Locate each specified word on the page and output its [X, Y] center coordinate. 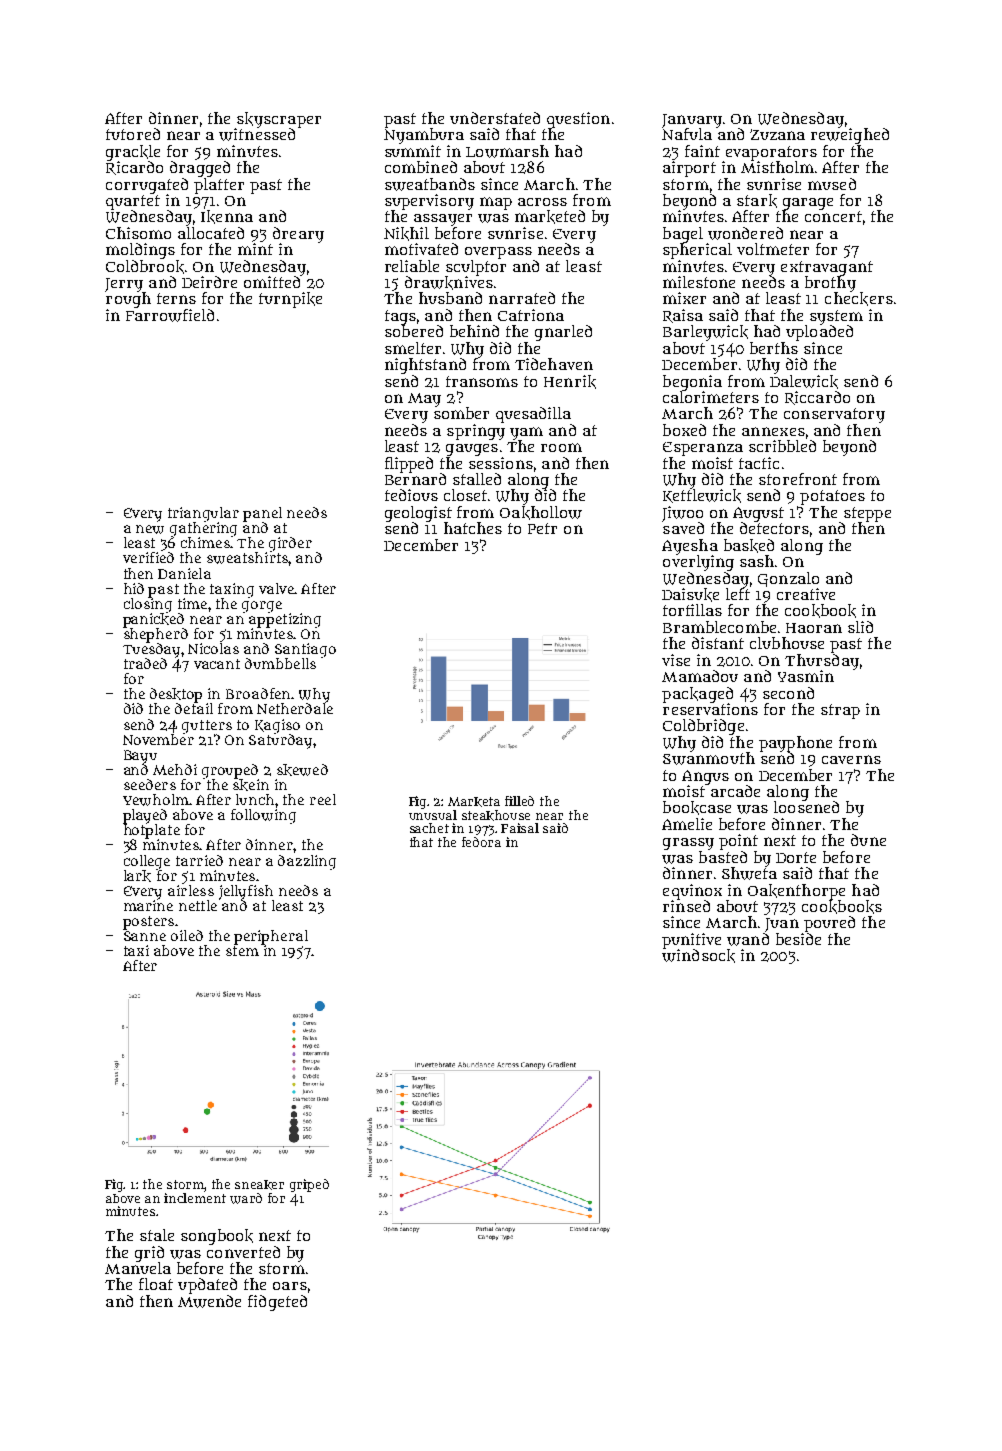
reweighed [850, 136]
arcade [735, 791]
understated [495, 118]
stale [157, 1235]
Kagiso [277, 726]
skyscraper [279, 120]
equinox [692, 892]
